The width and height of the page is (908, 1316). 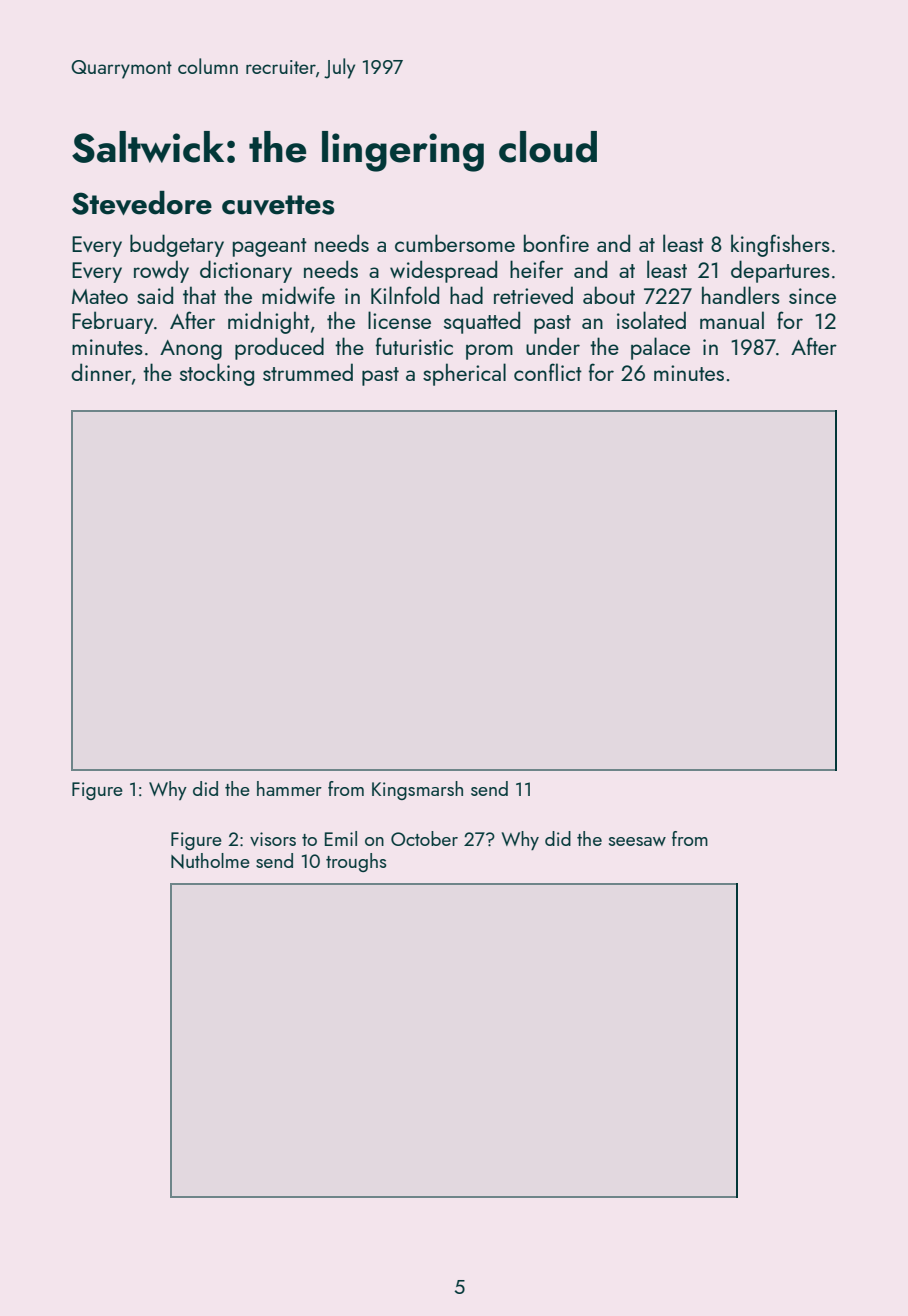 I want to click on that, so click(x=199, y=295).
